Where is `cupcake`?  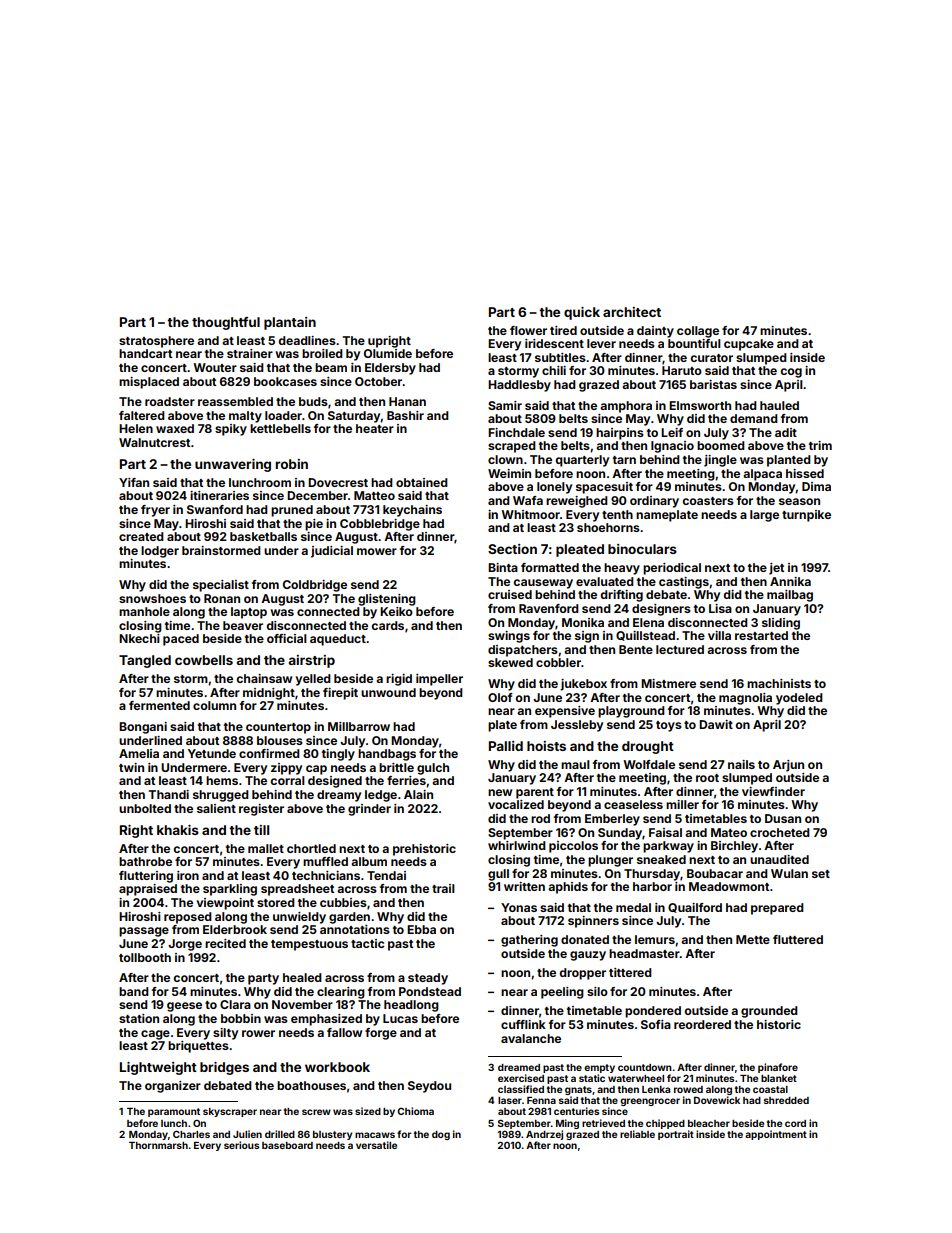 cupcake is located at coordinates (749, 345).
